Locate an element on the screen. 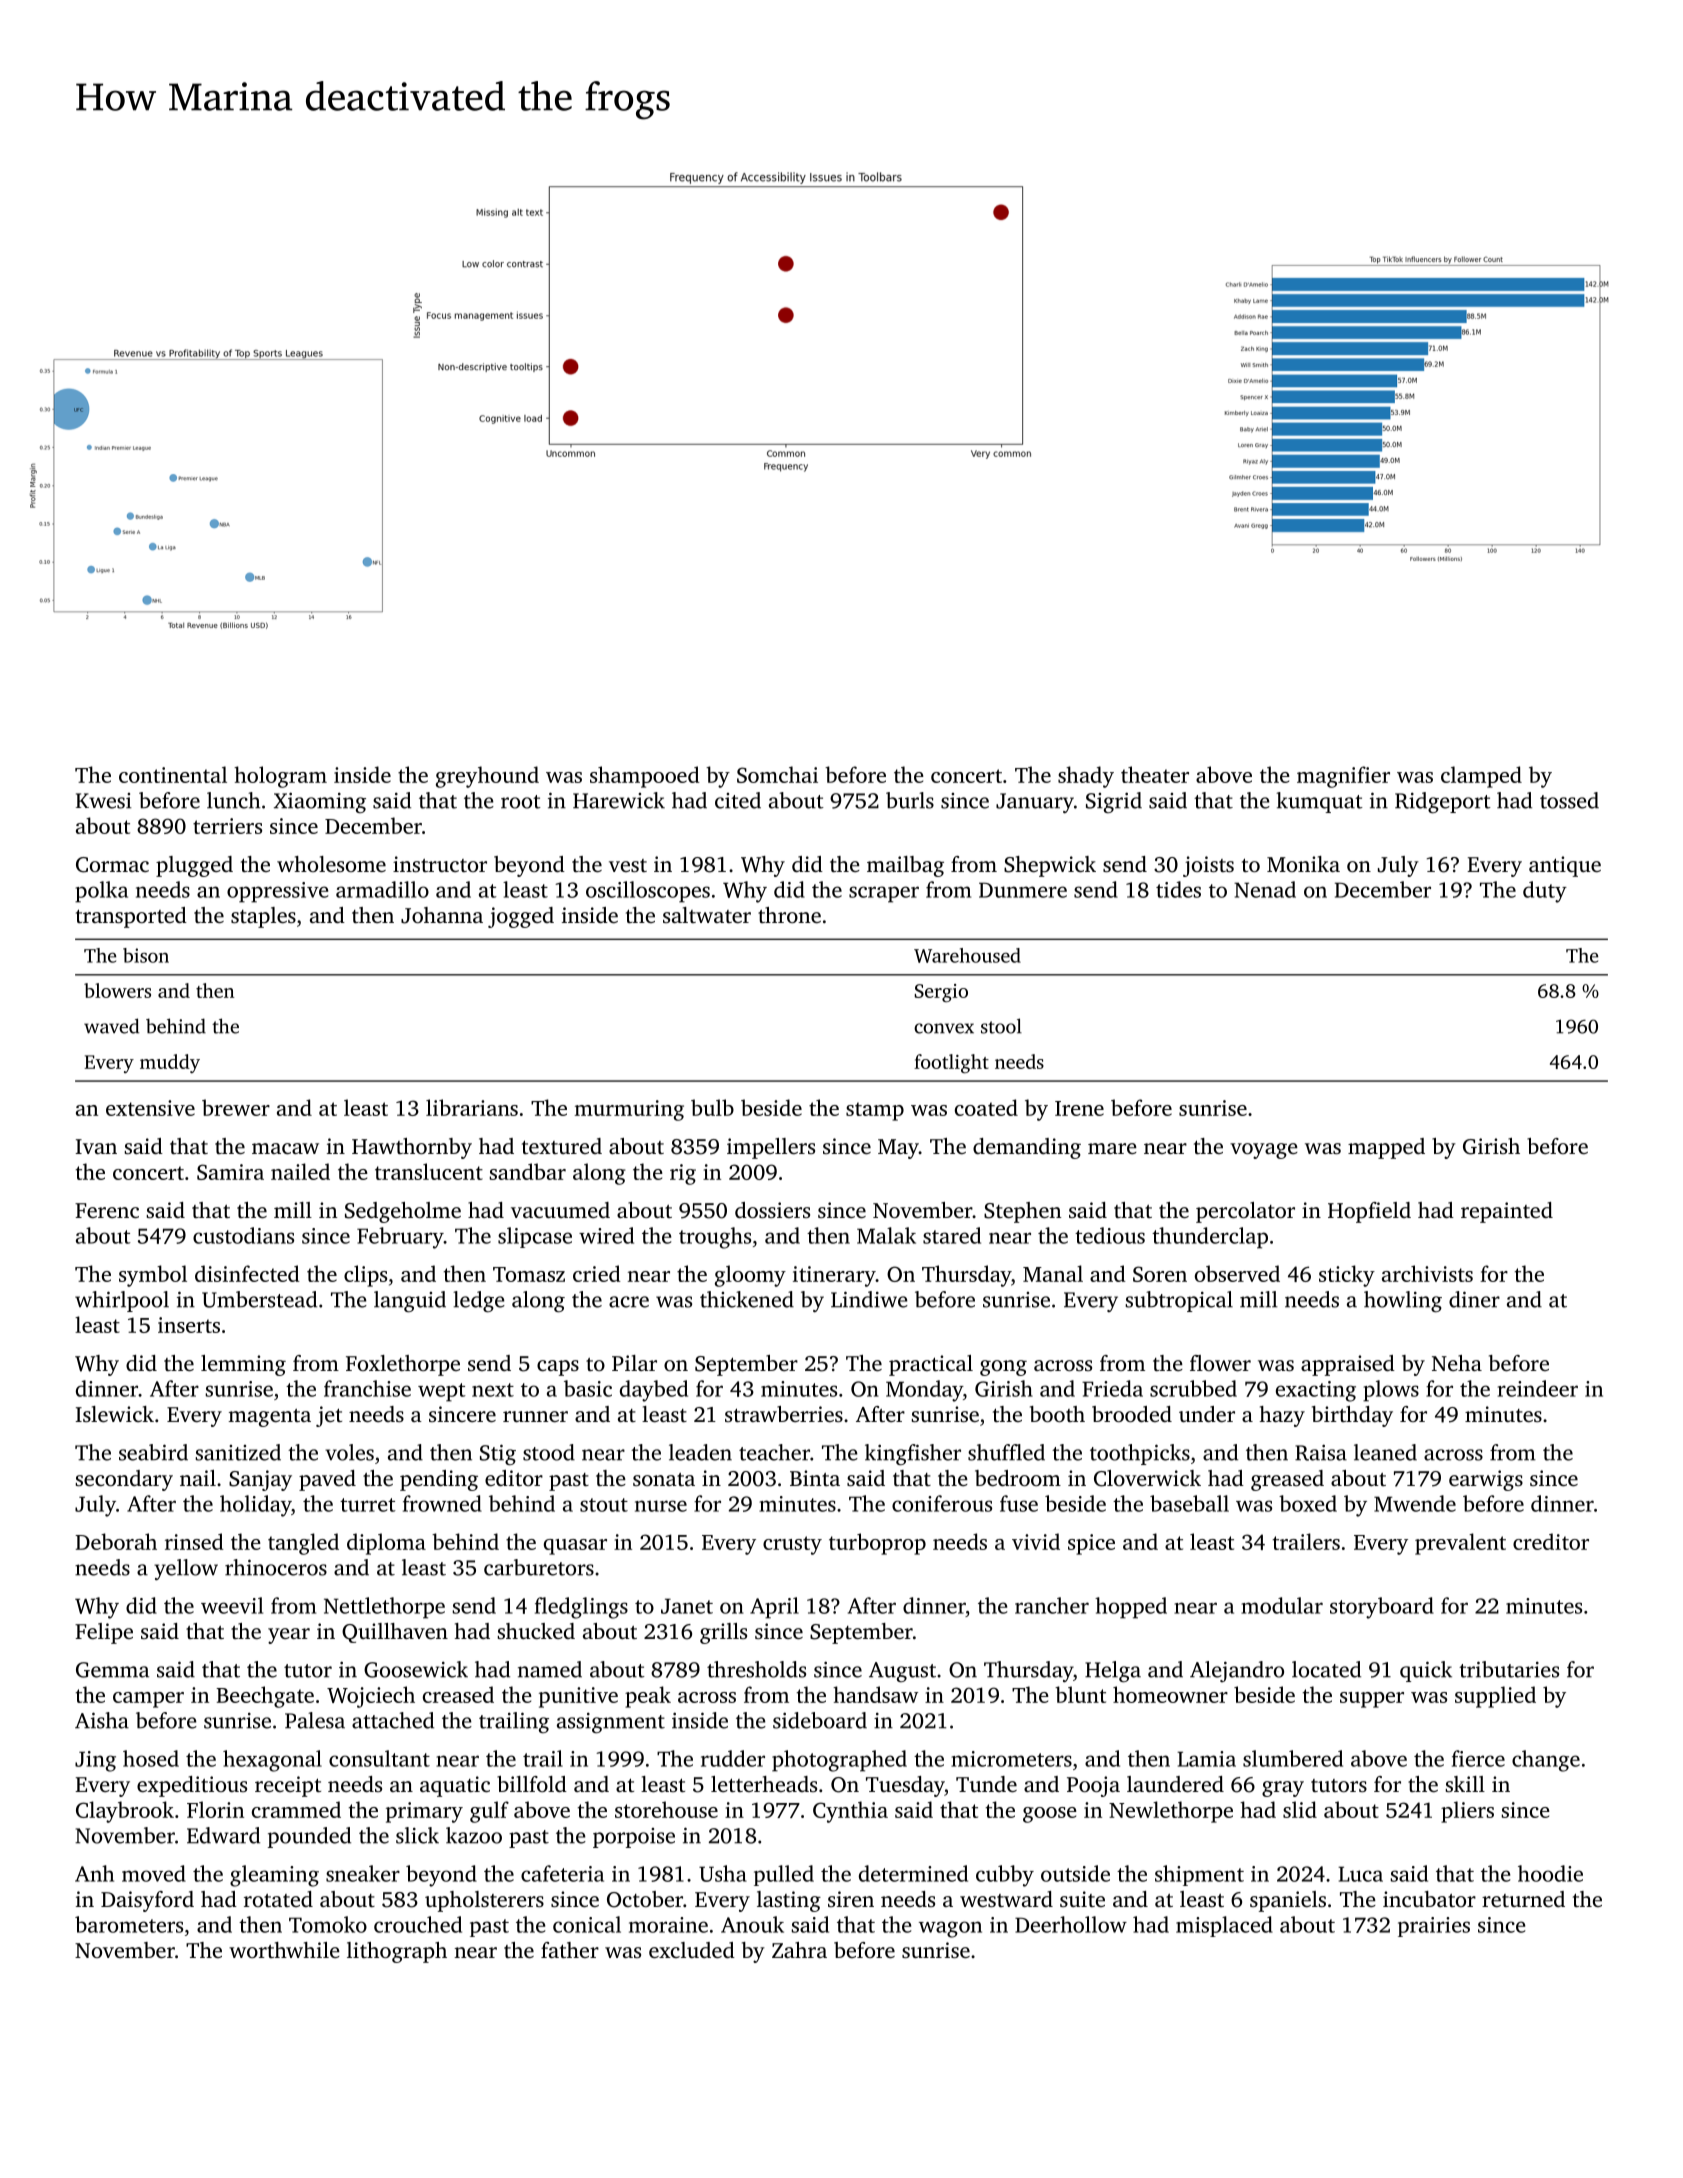  jogged is located at coordinates (521, 917).
